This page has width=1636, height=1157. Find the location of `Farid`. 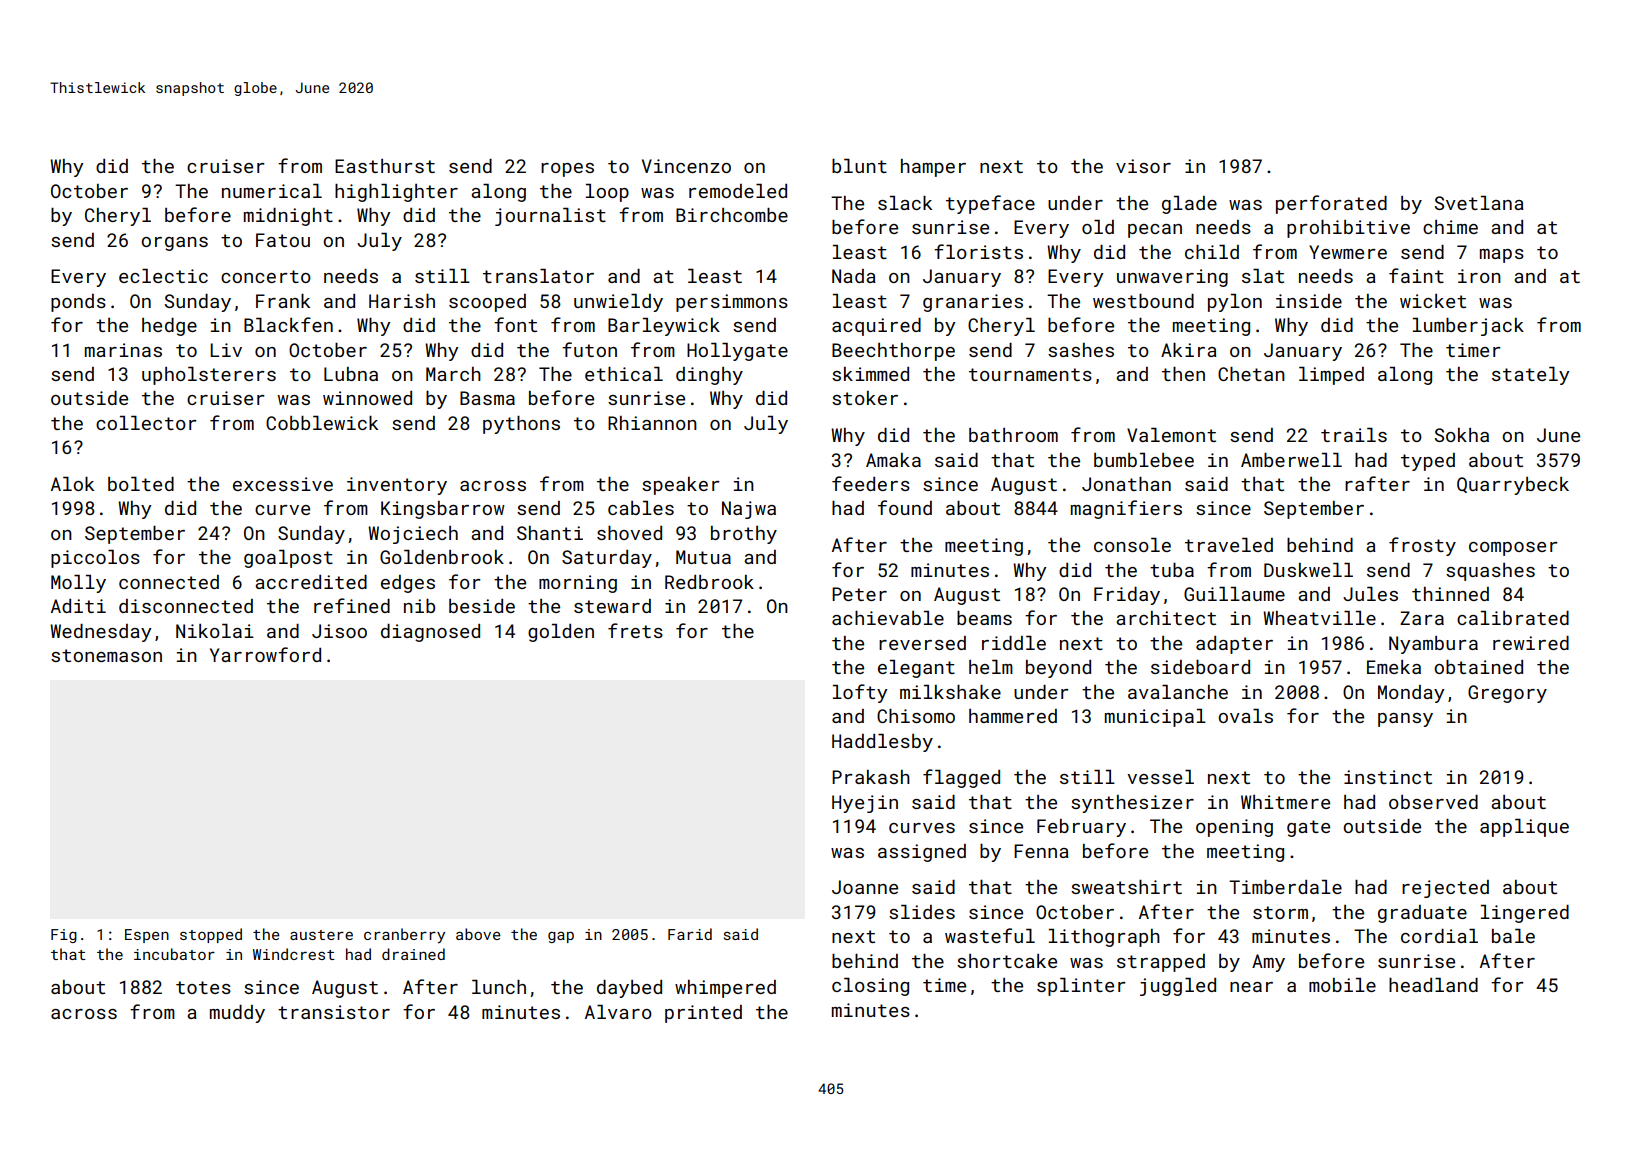

Farid is located at coordinates (690, 934).
